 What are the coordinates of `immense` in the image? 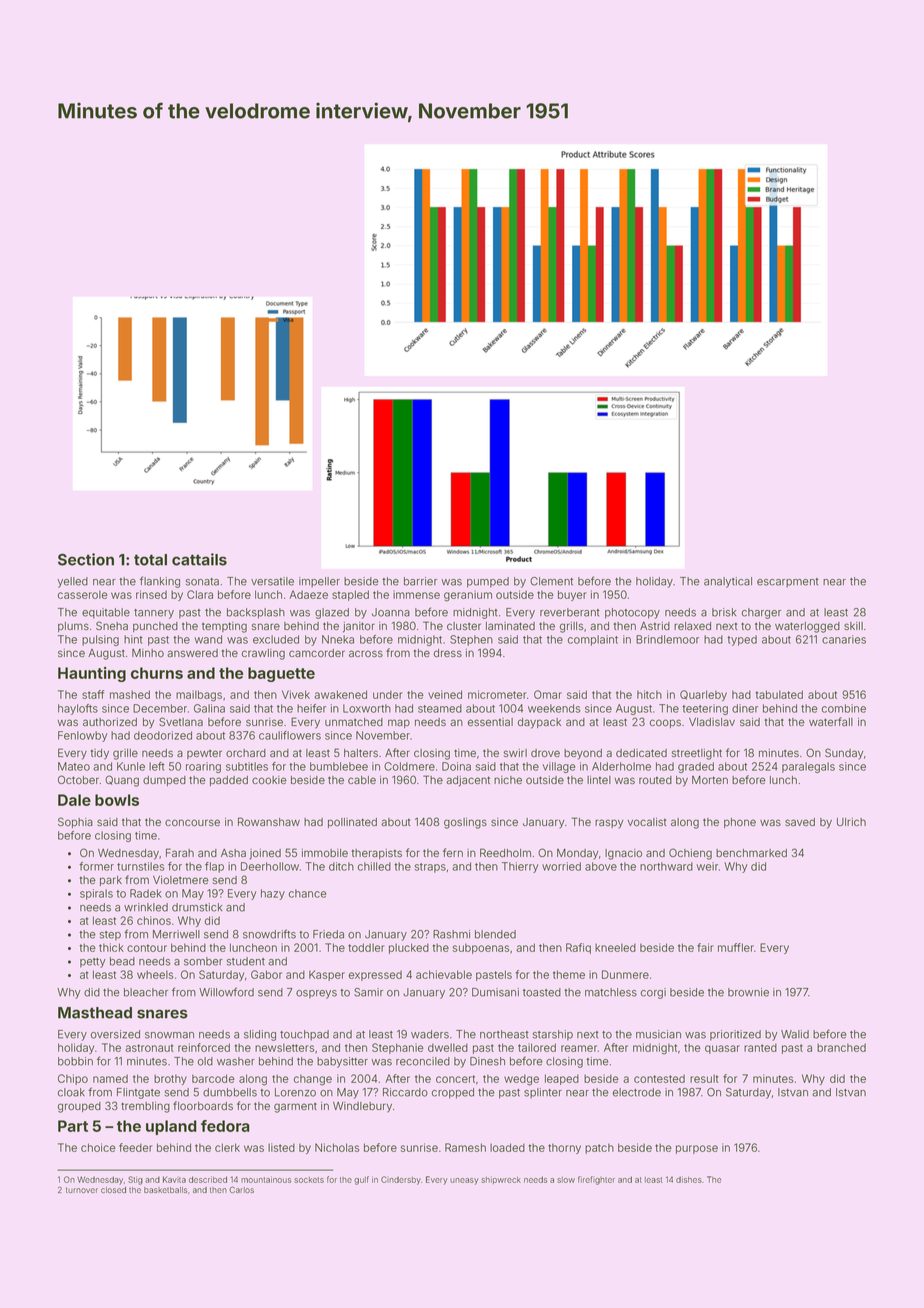 It's located at (416, 594).
